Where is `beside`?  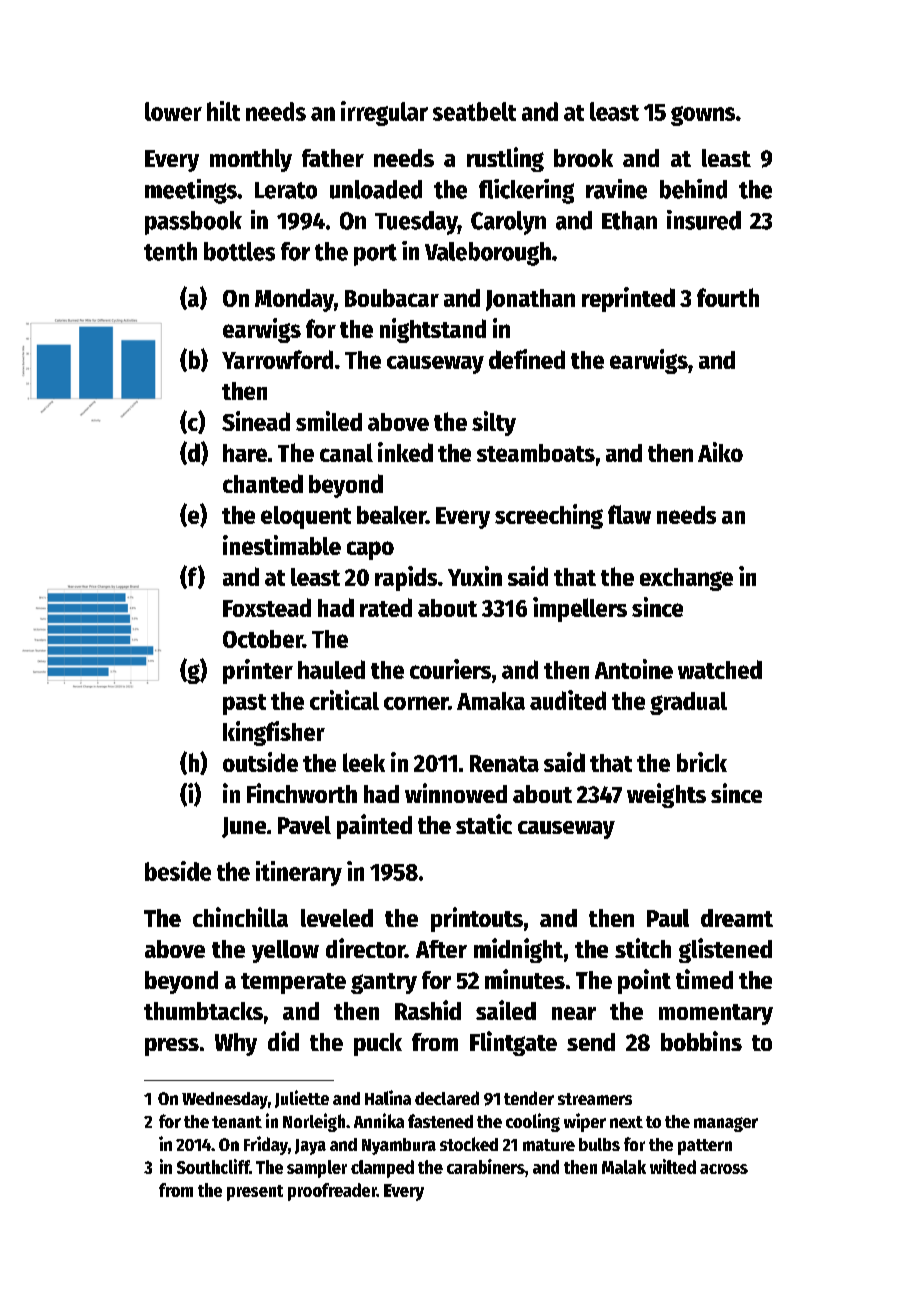
beside is located at coordinates (178, 871).
